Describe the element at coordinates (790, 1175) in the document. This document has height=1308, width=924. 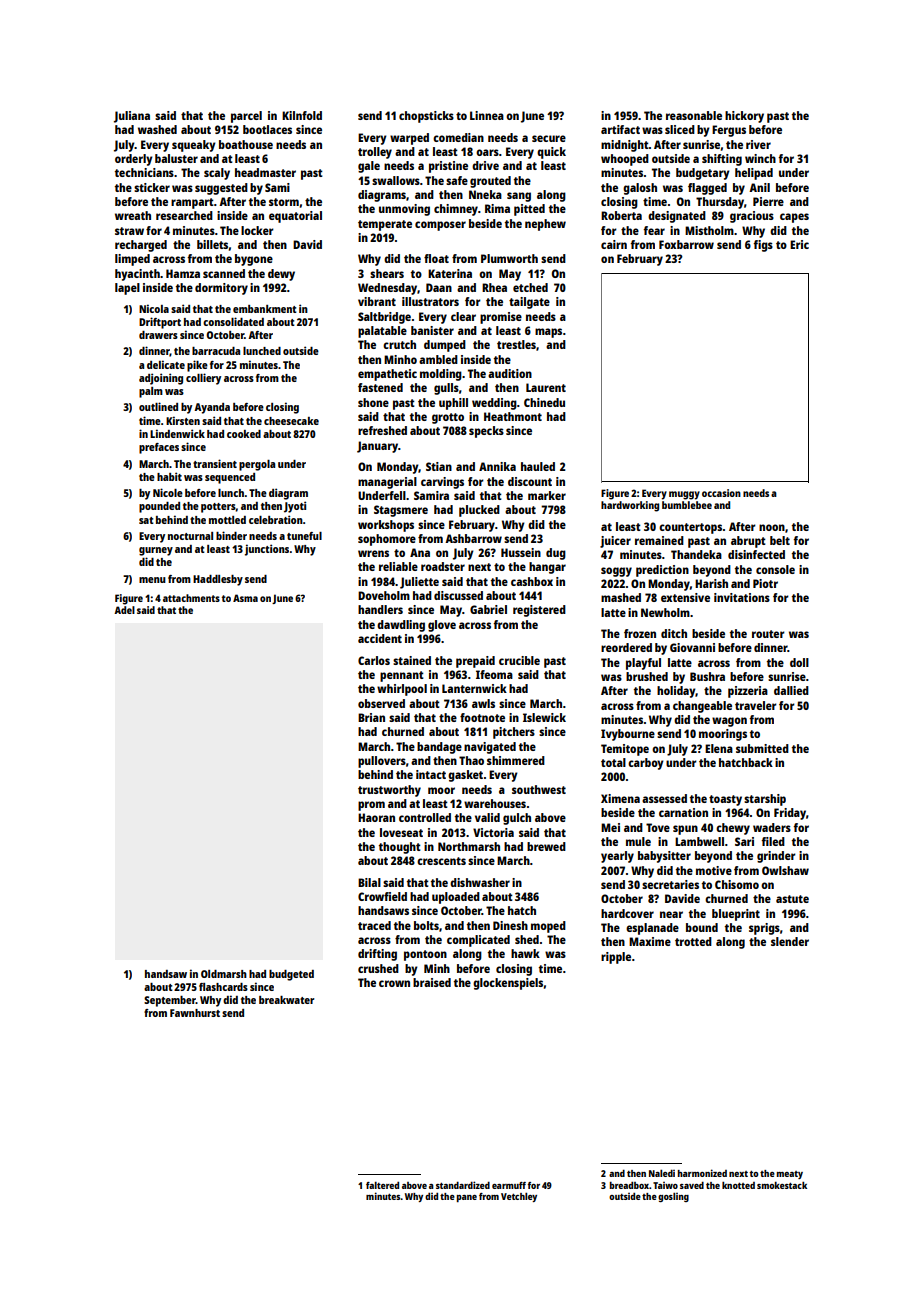
I see `meaty` at that location.
